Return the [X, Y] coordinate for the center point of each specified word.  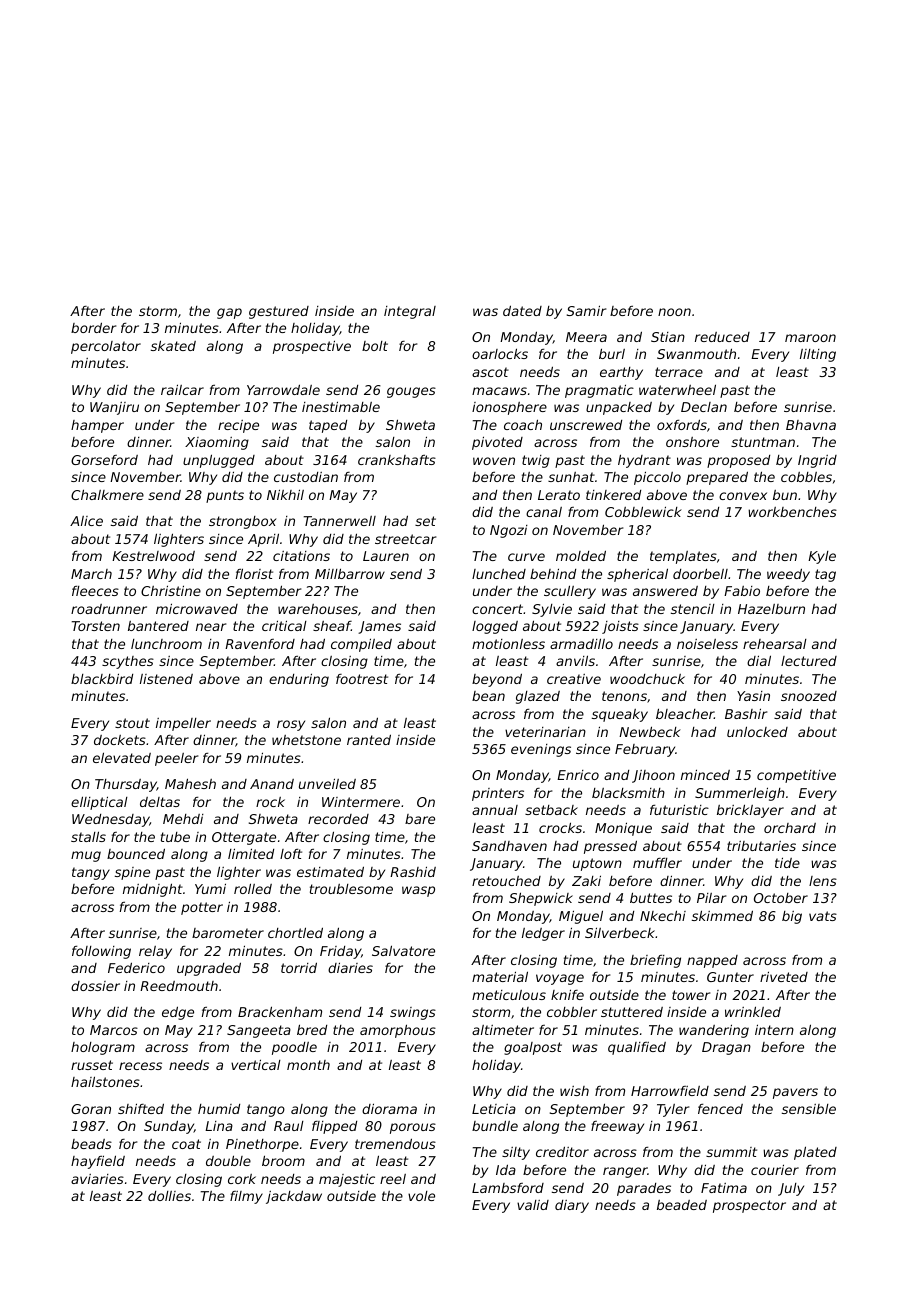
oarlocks [500, 353]
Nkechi [663, 915]
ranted [369, 739]
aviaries [97, 1179]
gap [229, 313]
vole [421, 1196]
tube [175, 837]
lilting [818, 355]
